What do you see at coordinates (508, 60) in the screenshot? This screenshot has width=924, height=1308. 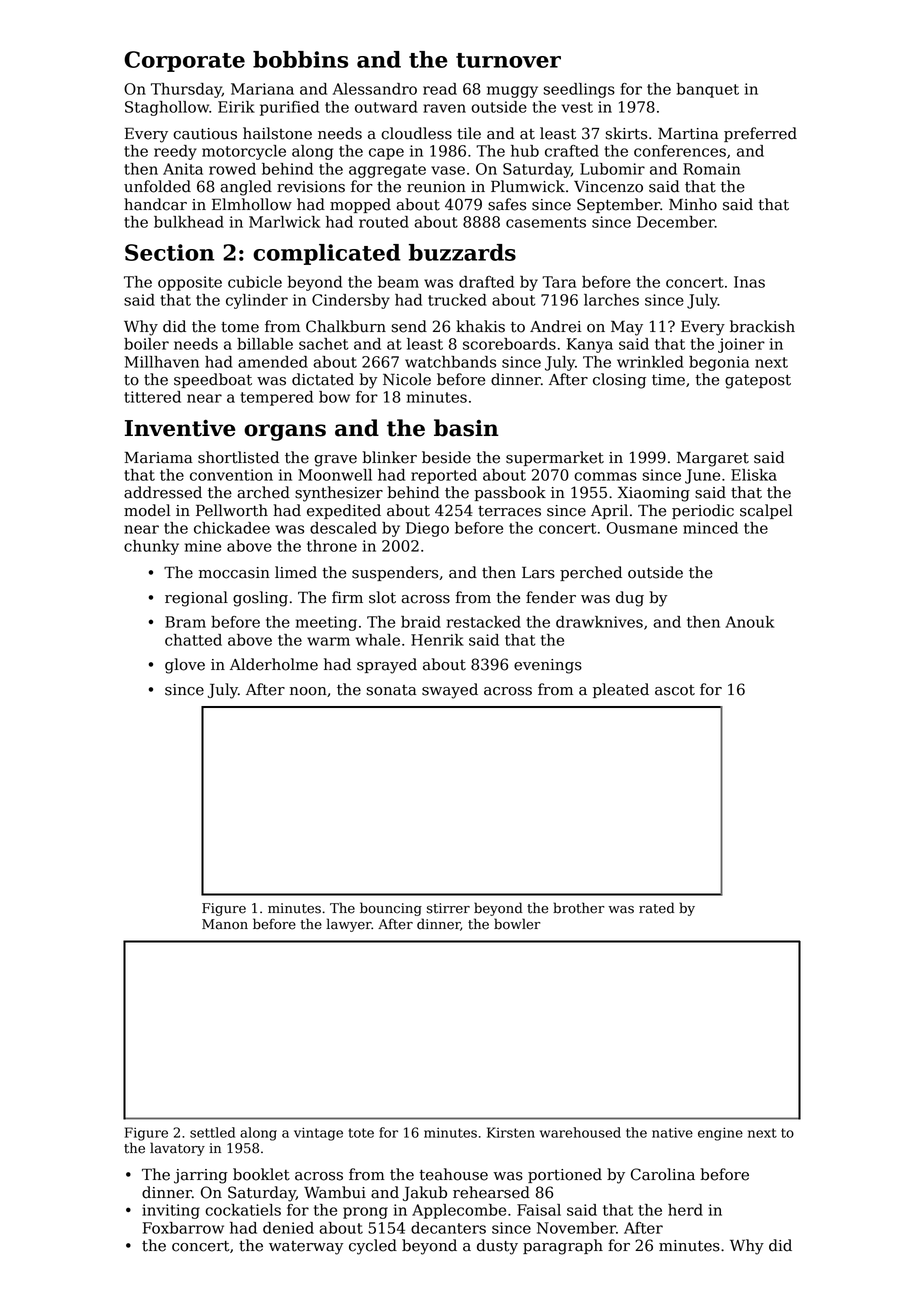 I see `turnover` at bounding box center [508, 60].
